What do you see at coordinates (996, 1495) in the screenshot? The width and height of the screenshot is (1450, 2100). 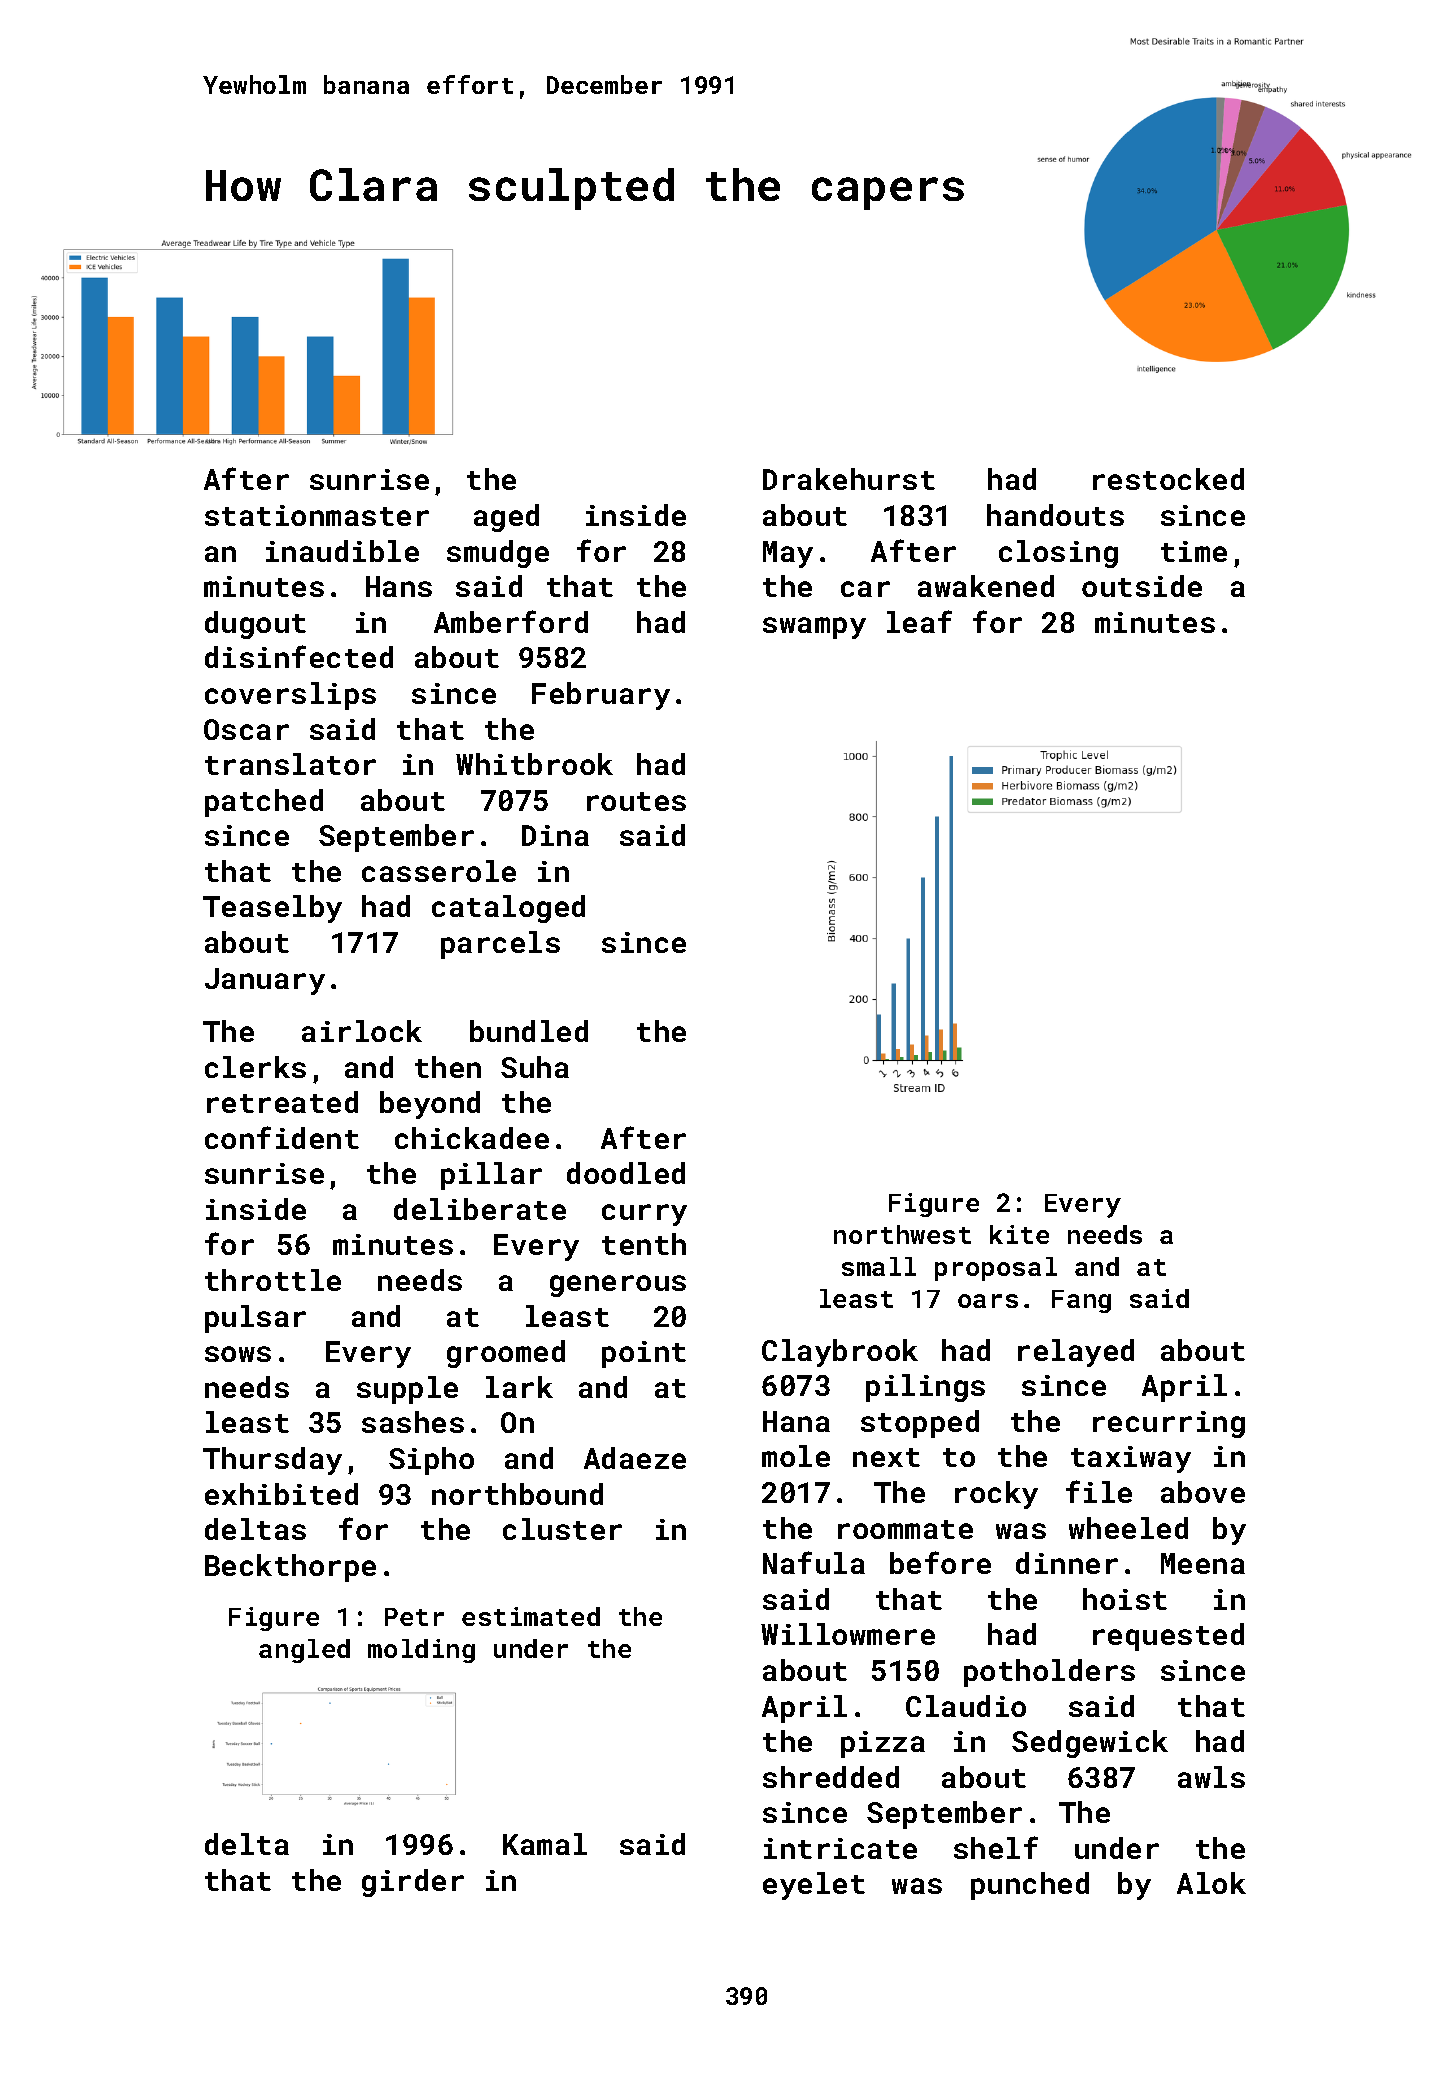 I see `rocky` at bounding box center [996, 1495].
